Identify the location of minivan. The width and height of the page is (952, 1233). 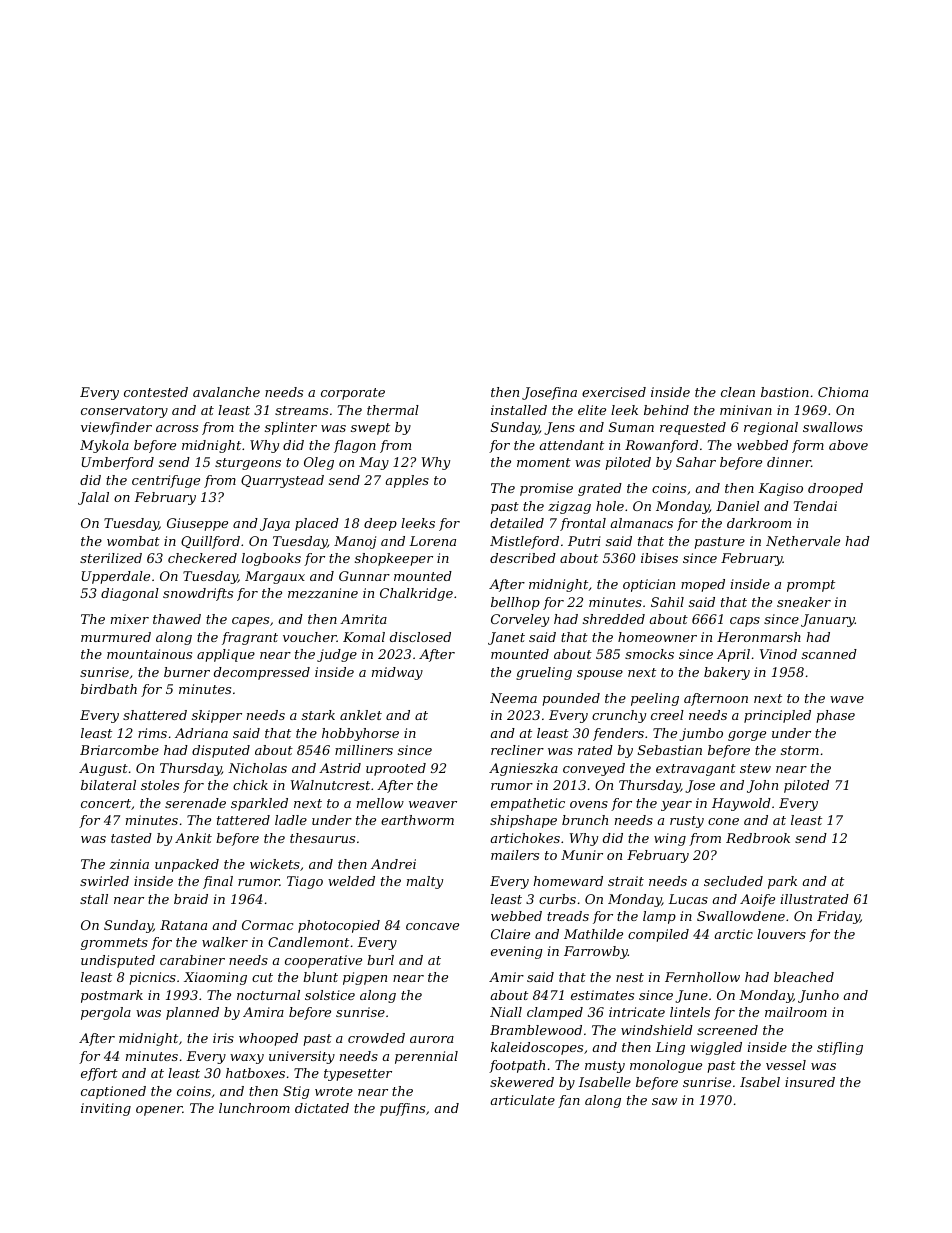
(746, 410).
